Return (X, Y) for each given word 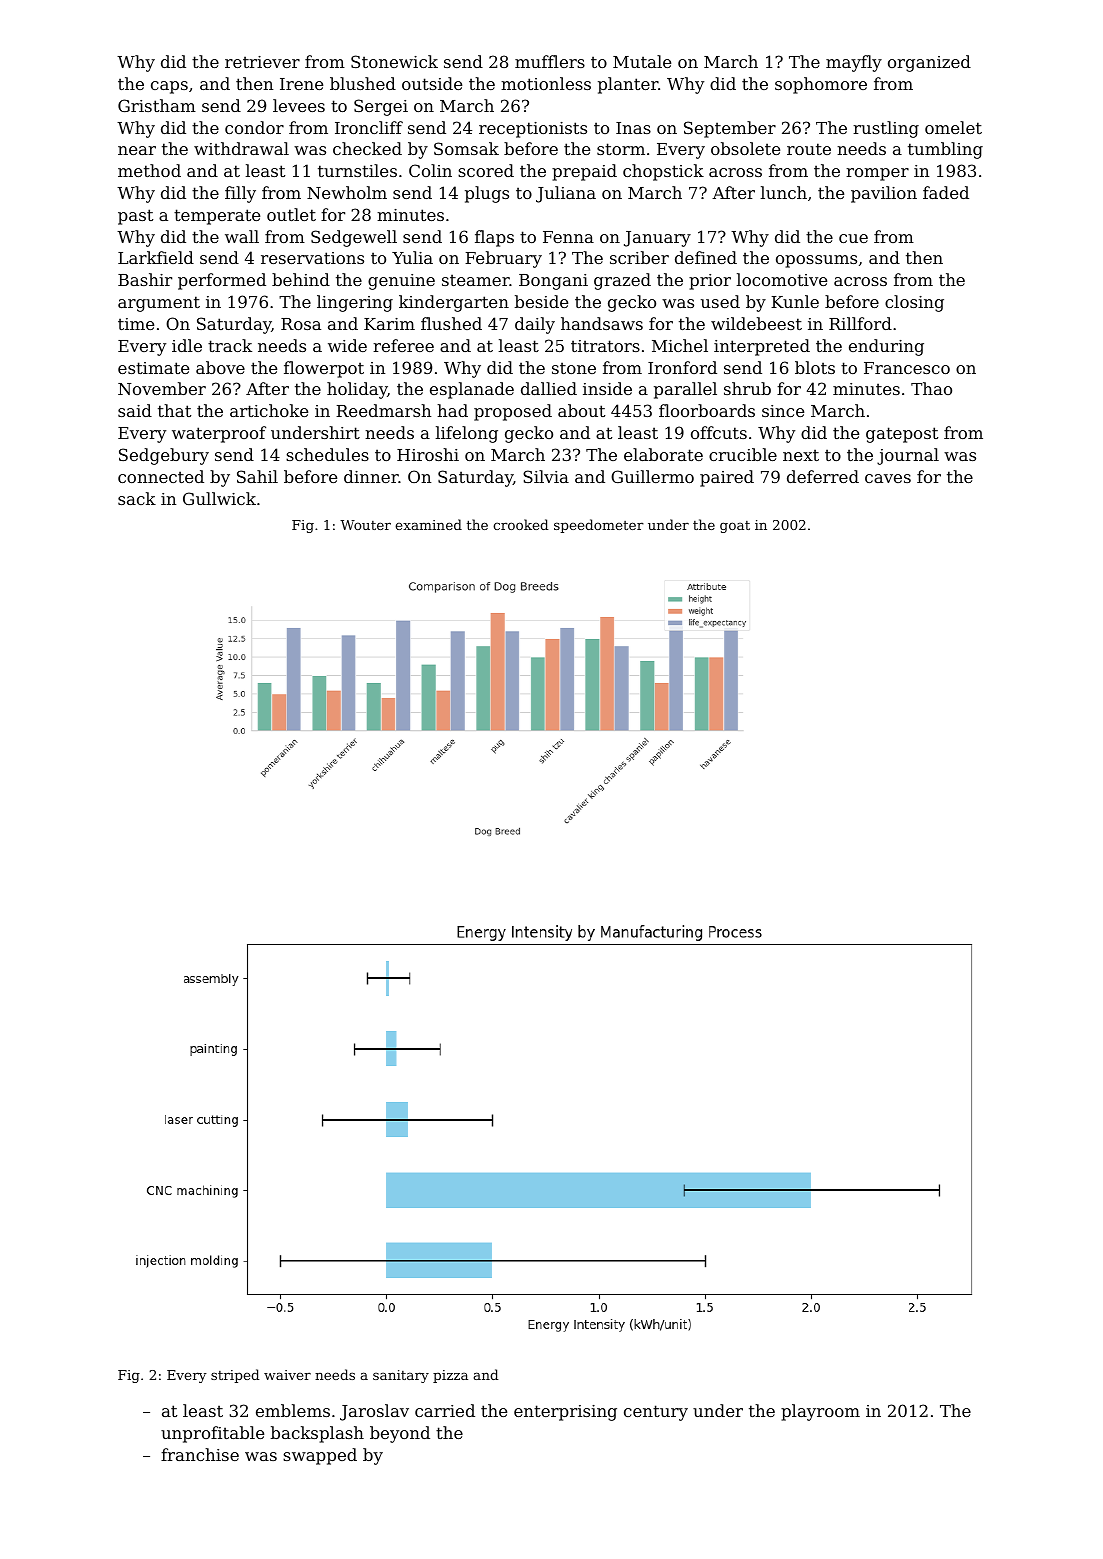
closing (914, 303)
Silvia (546, 476)
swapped (320, 1456)
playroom (820, 1412)
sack (137, 498)
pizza (450, 1376)
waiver (287, 1375)
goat (735, 527)
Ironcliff (369, 127)
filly (240, 194)
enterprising (565, 1413)
